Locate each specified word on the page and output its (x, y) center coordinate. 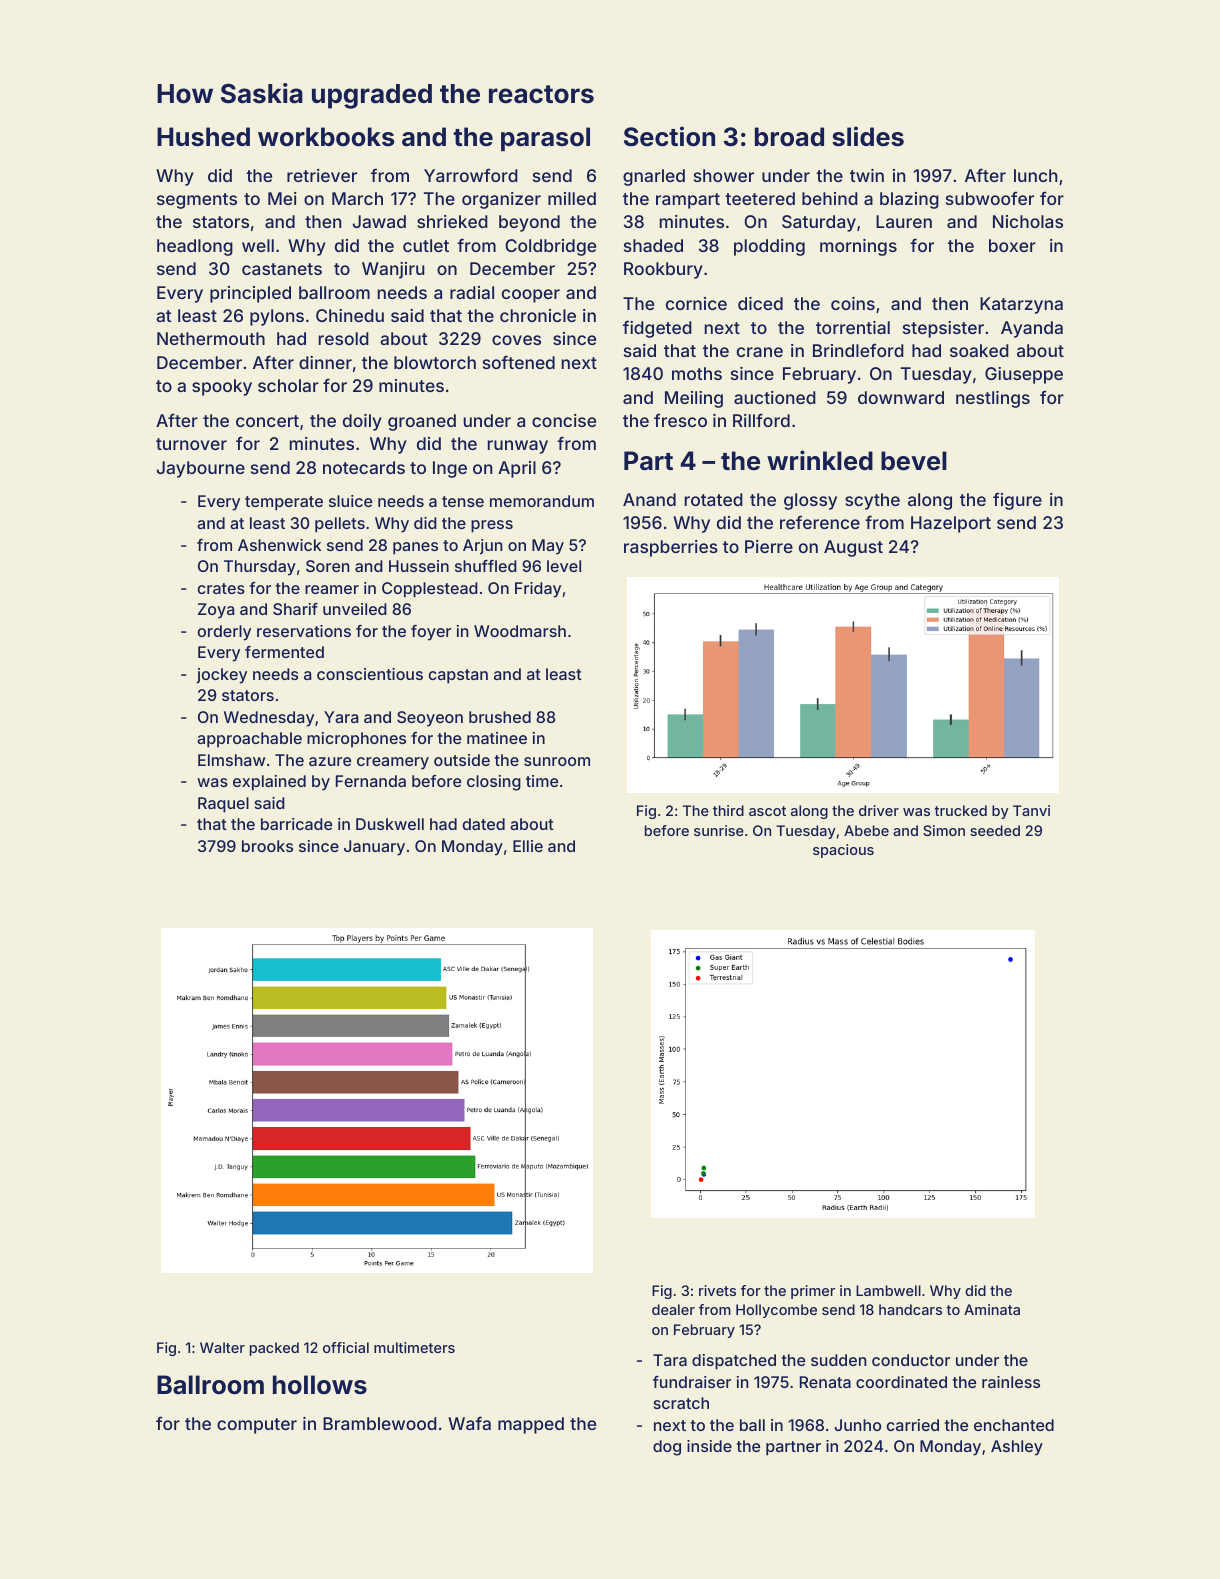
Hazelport (951, 524)
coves (516, 340)
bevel (914, 461)
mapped (531, 1425)
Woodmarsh (520, 631)
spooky (222, 387)
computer (257, 1426)
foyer (431, 633)
